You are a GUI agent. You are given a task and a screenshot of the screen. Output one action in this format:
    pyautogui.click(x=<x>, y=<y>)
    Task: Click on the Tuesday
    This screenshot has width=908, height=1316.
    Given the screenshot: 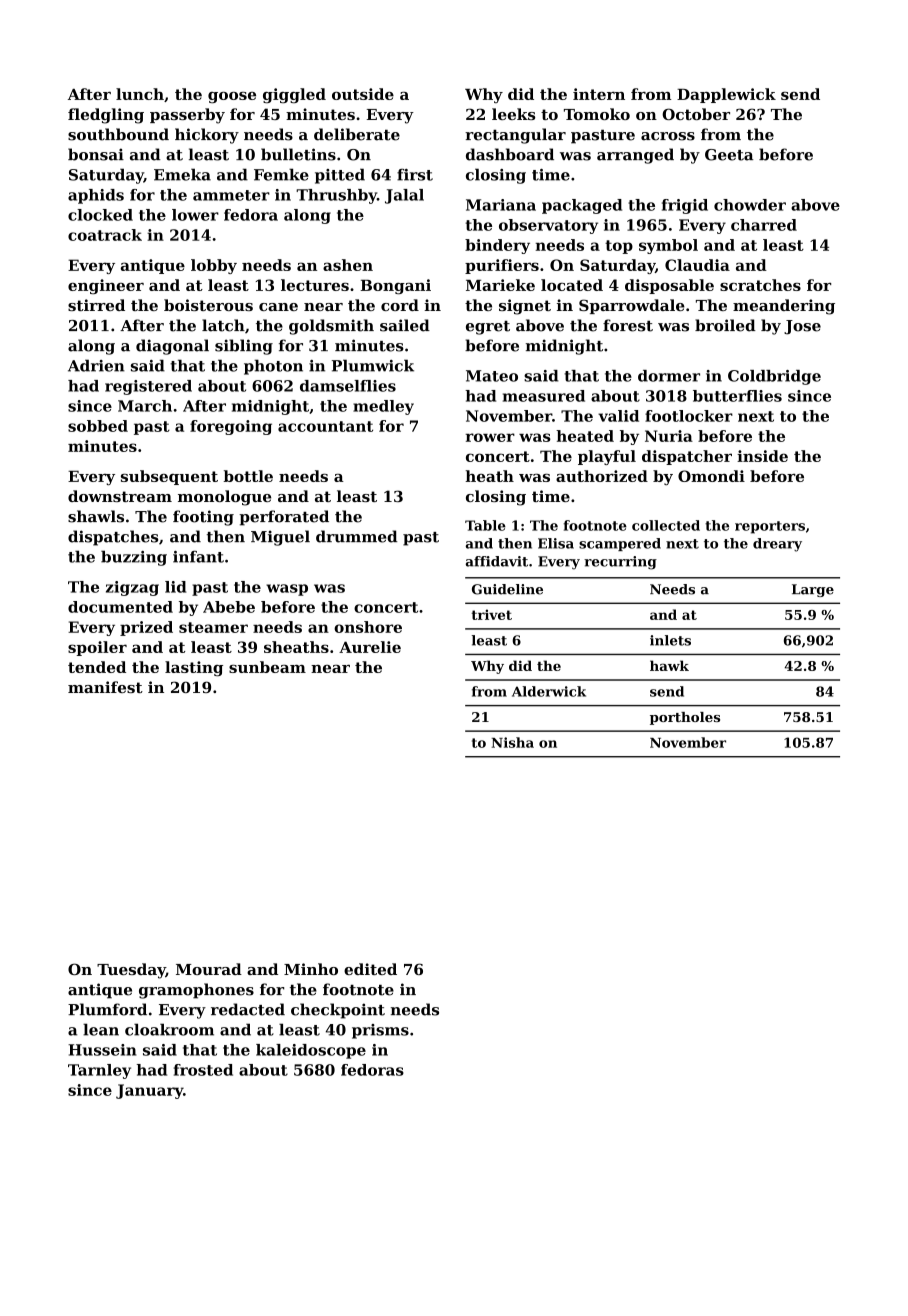 What is the action you would take?
    pyautogui.click(x=131, y=971)
